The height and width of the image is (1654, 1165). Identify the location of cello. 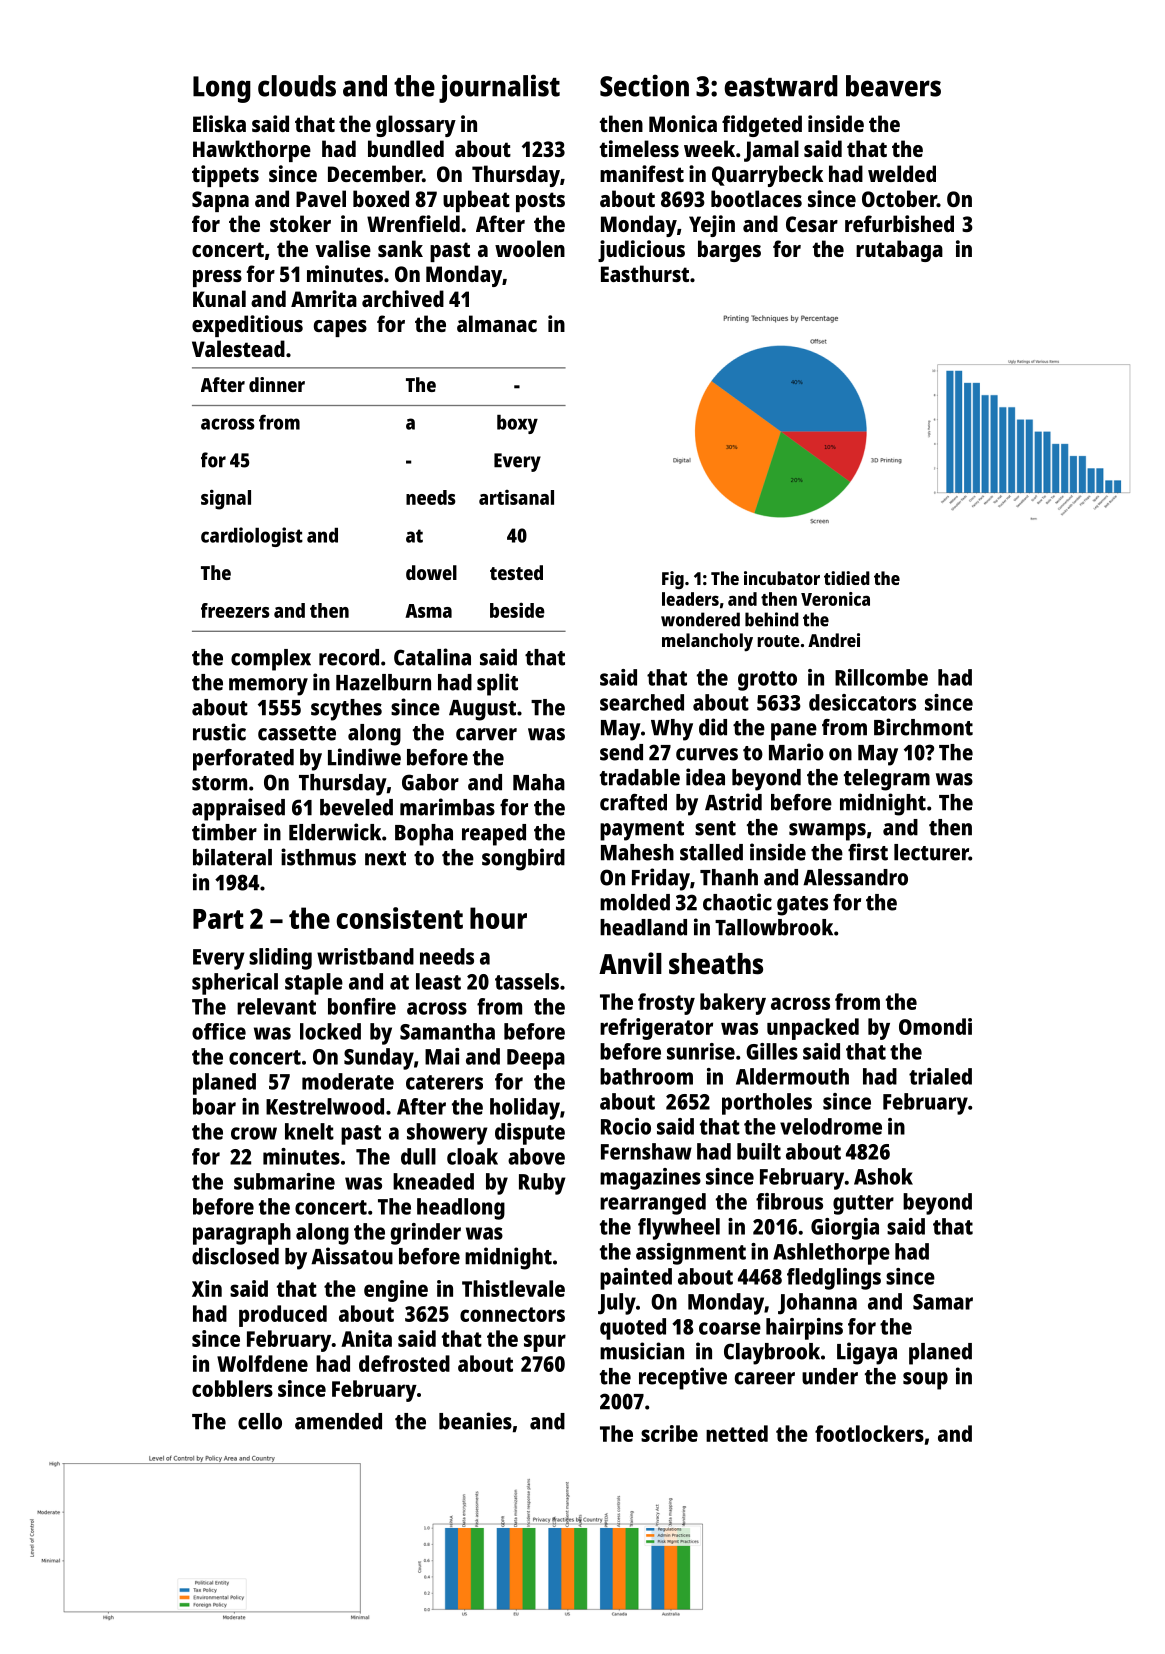
(260, 1421).
